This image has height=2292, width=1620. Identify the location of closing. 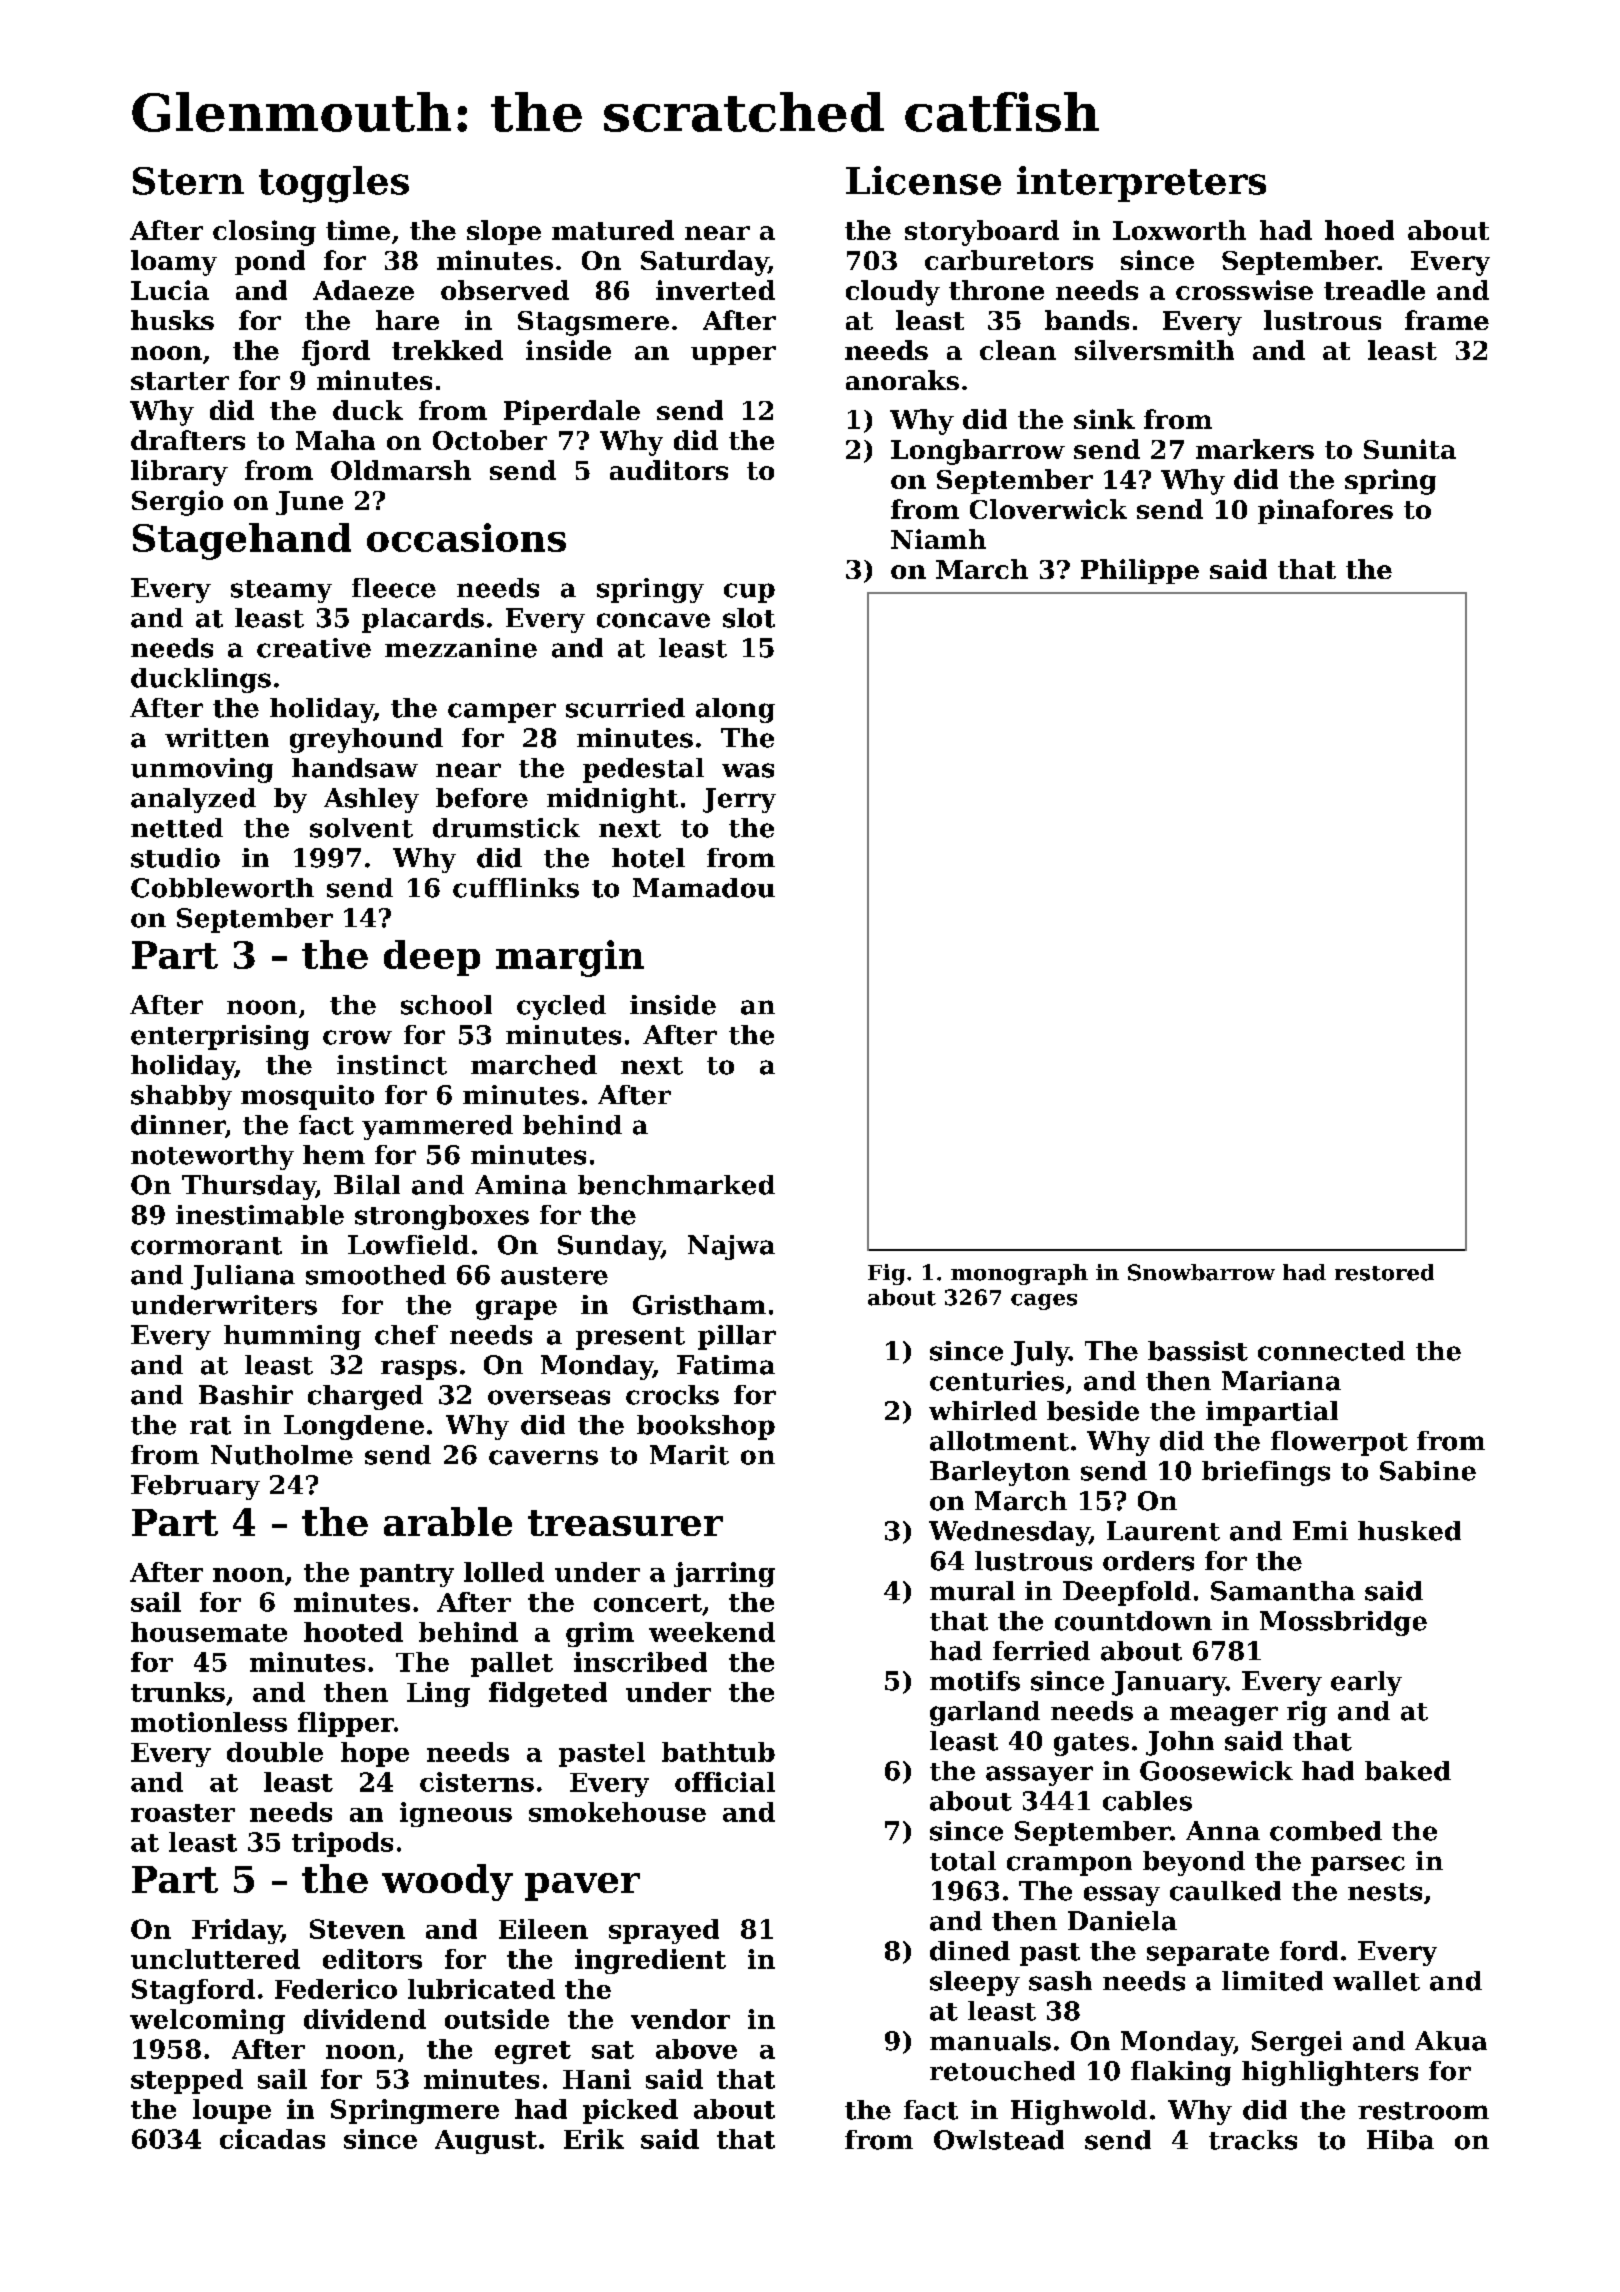
(264, 233).
